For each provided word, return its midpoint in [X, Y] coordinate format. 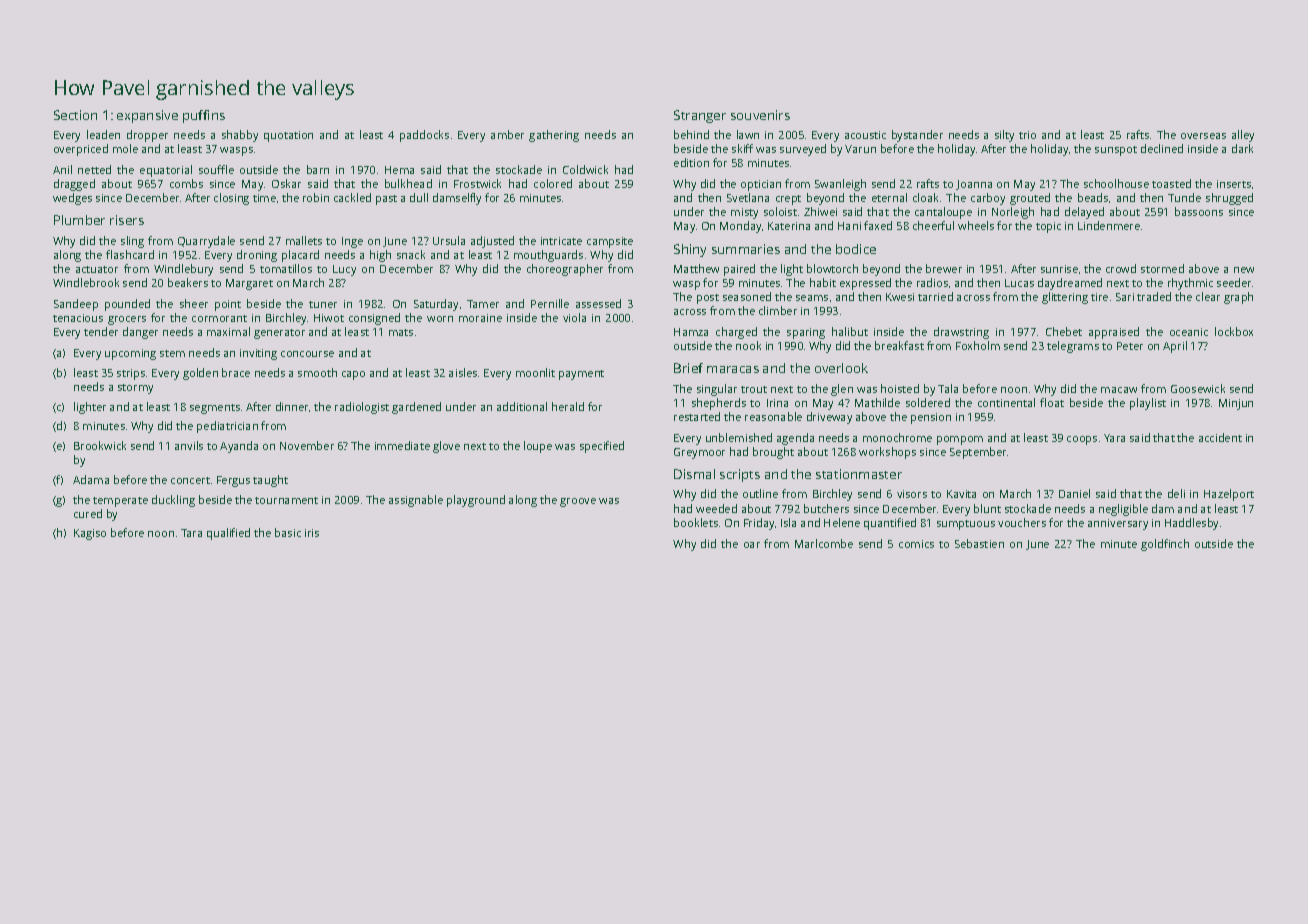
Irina [777, 403]
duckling [173, 501]
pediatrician [227, 427]
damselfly [457, 199]
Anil [62, 169]
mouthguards [548, 256]
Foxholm [978, 345]
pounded [127, 305]
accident [1220, 437]
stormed [1162, 268]
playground [476, 501]
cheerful [933, 225]
